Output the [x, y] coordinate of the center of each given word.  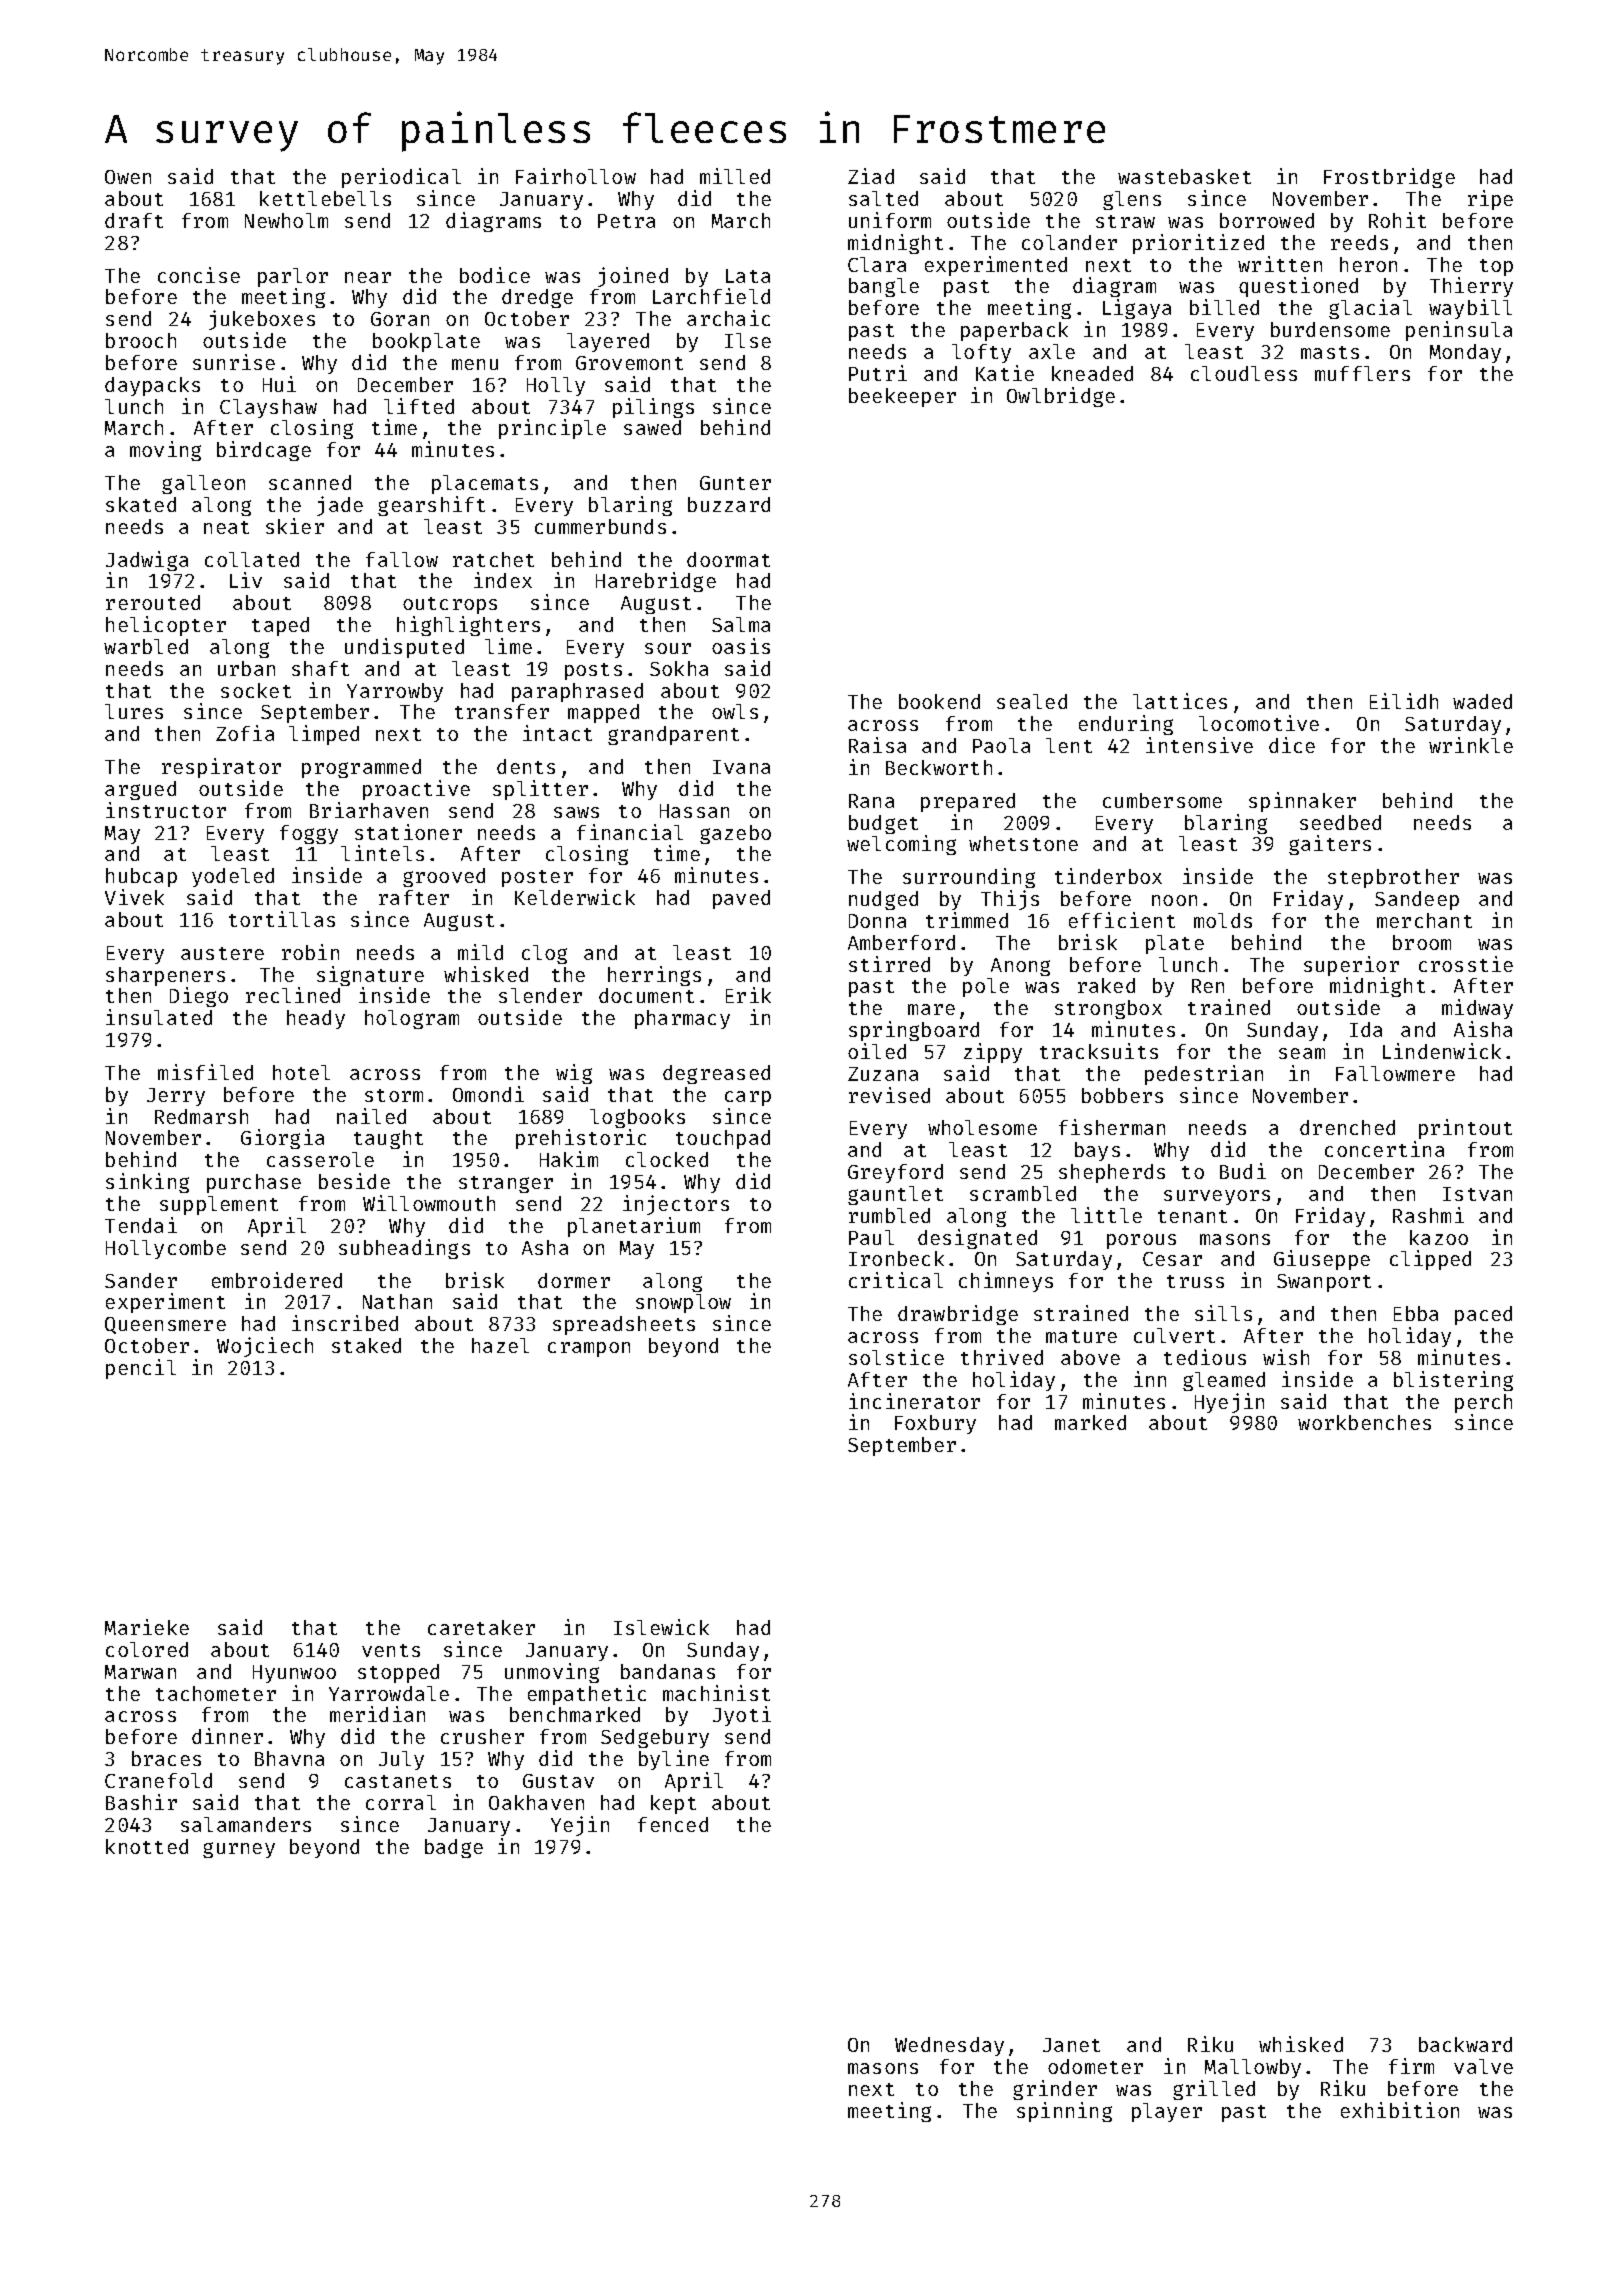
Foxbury [935, 1424]
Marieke [147, 1627]
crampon [589, 1349]
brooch [141, 340]
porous [1141, 1241]
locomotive [1259, 723]
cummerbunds [600, 526]
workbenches [1364, 1422]
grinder [1055, 2090]
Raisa [877, 745]
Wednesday [949, 2046]
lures [134, 711]
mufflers [1362, 373]
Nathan [397, 1301]
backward [1465, 2044]
